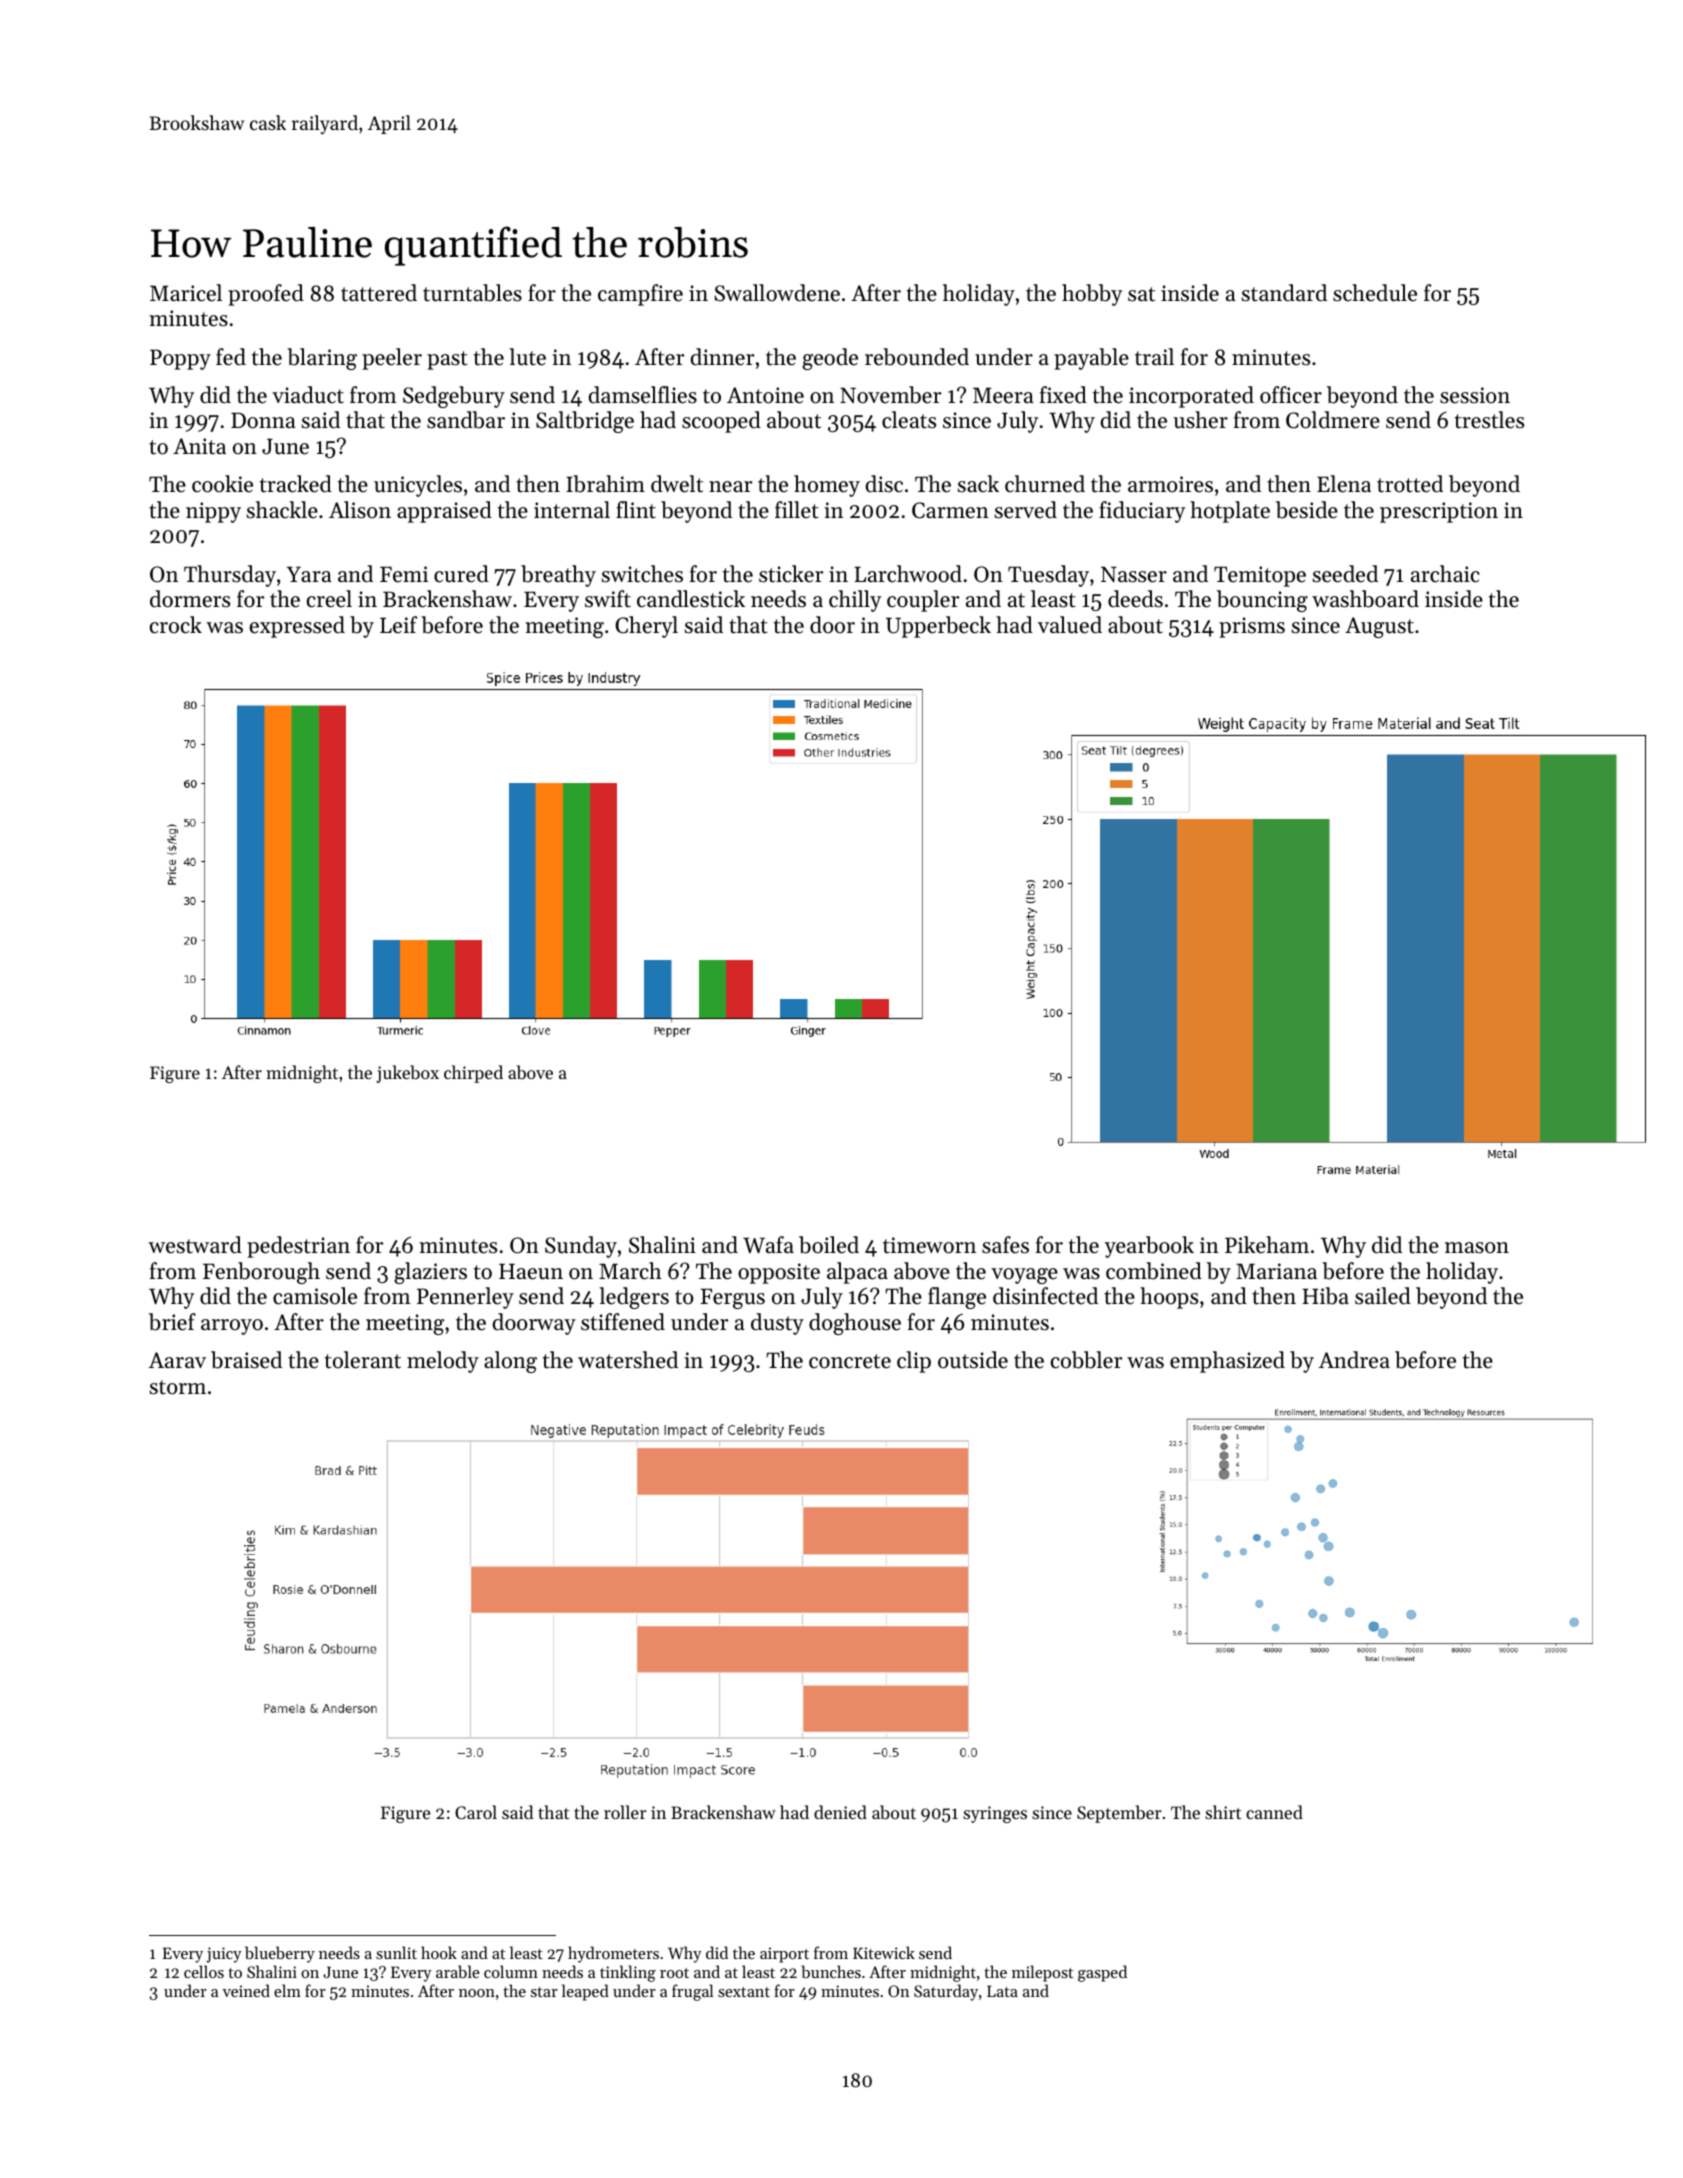 The width and height of the document is (1683, 2178). I want to click on expressed, so click(297, 627).
